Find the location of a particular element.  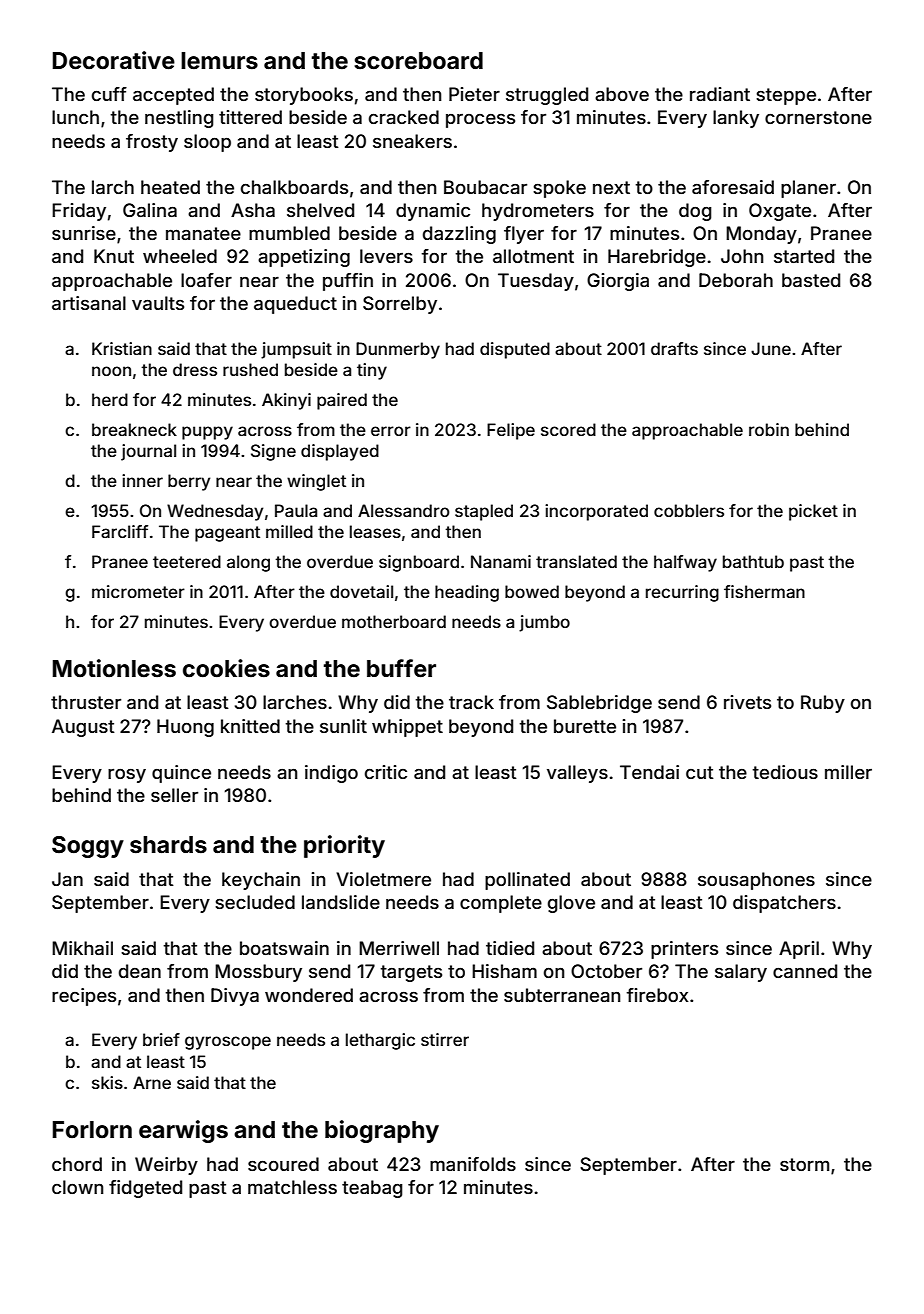

sousaphones is located at coordinates (756, 881).
